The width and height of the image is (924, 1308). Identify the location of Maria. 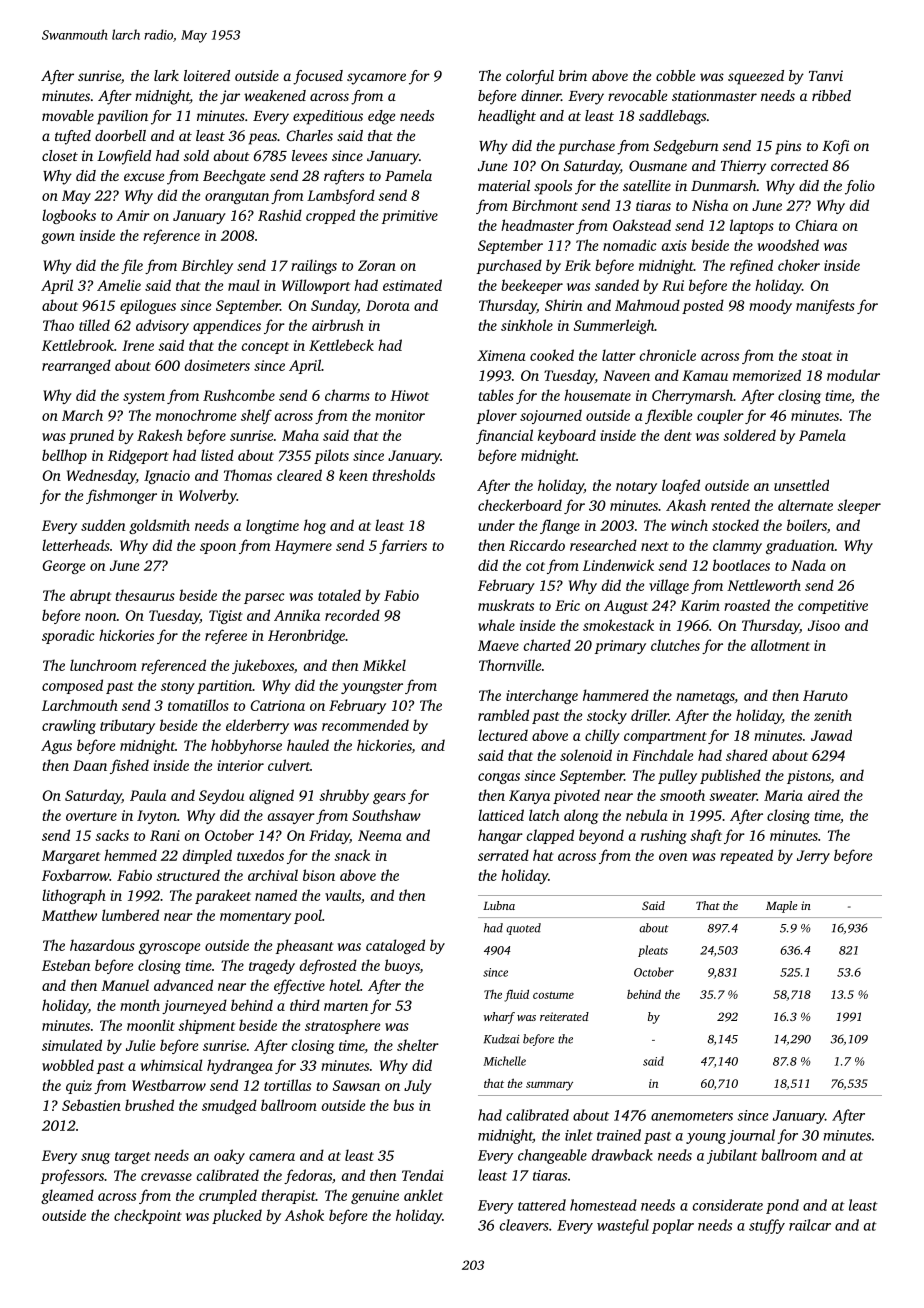
(783, 795).
